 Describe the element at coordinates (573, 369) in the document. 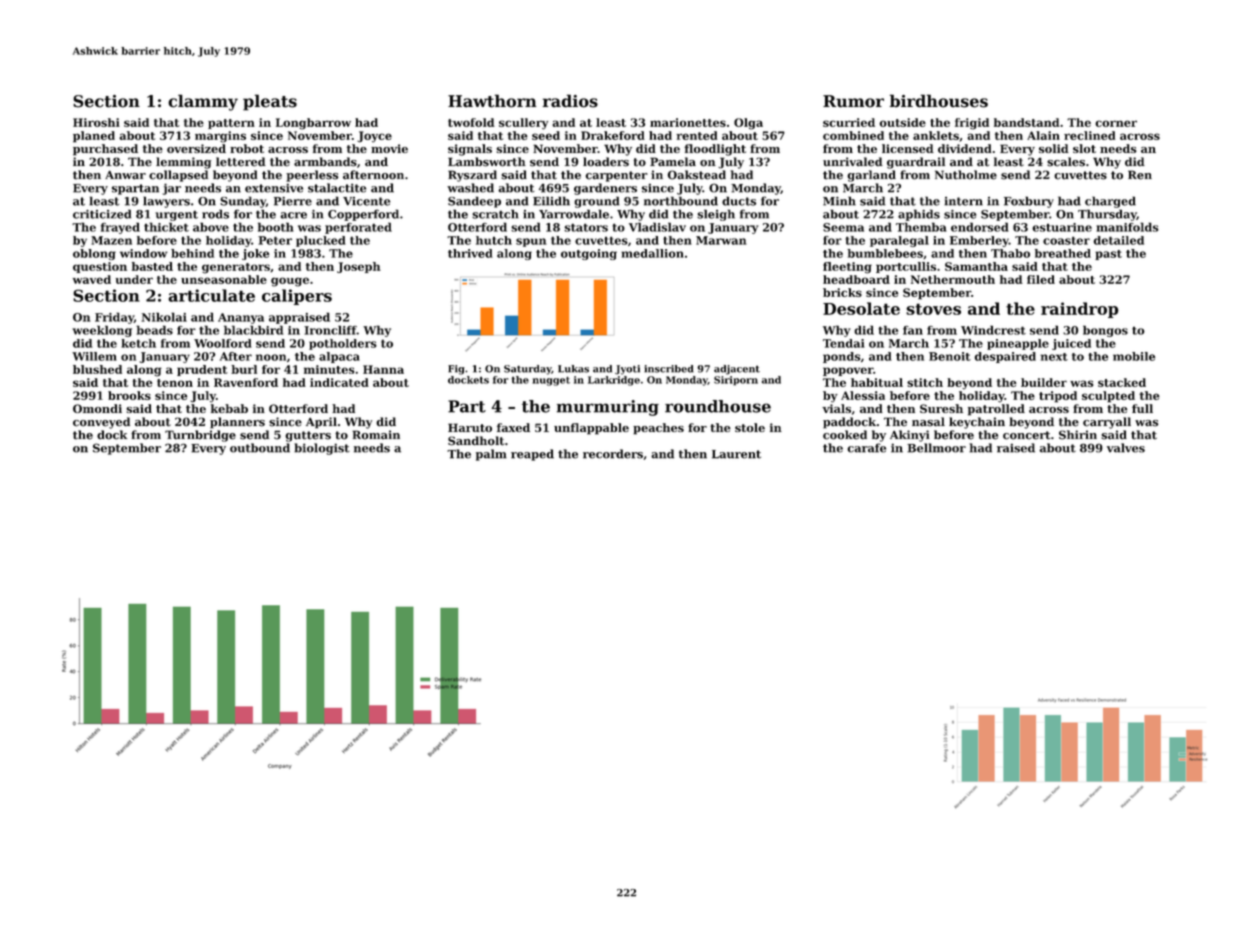

I see `Lukas` at that location.
